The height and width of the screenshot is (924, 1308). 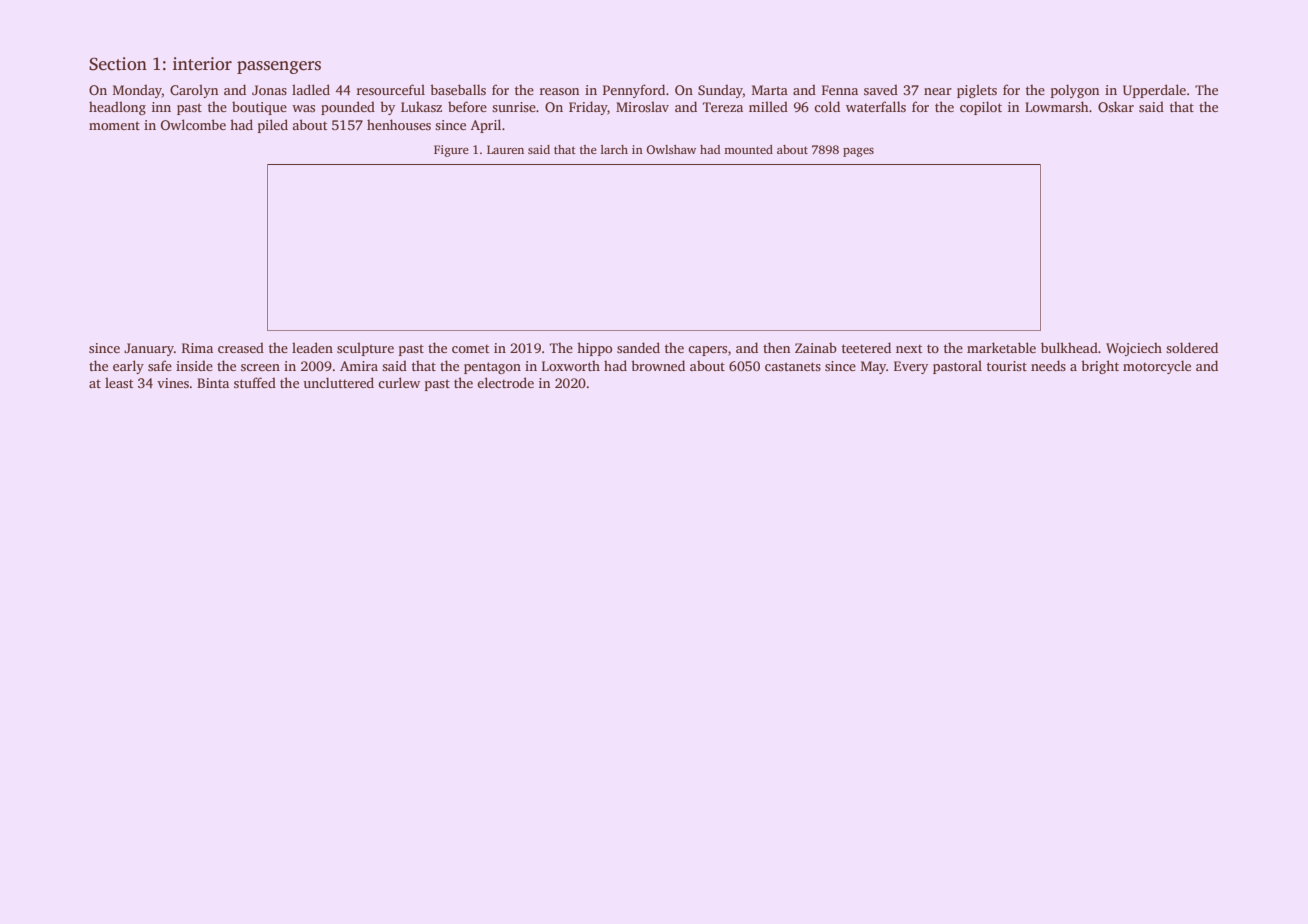 What do you see at coordinates (213, 383) in the screenshot?
I see `Binta` at bounding box center [213, 383].
